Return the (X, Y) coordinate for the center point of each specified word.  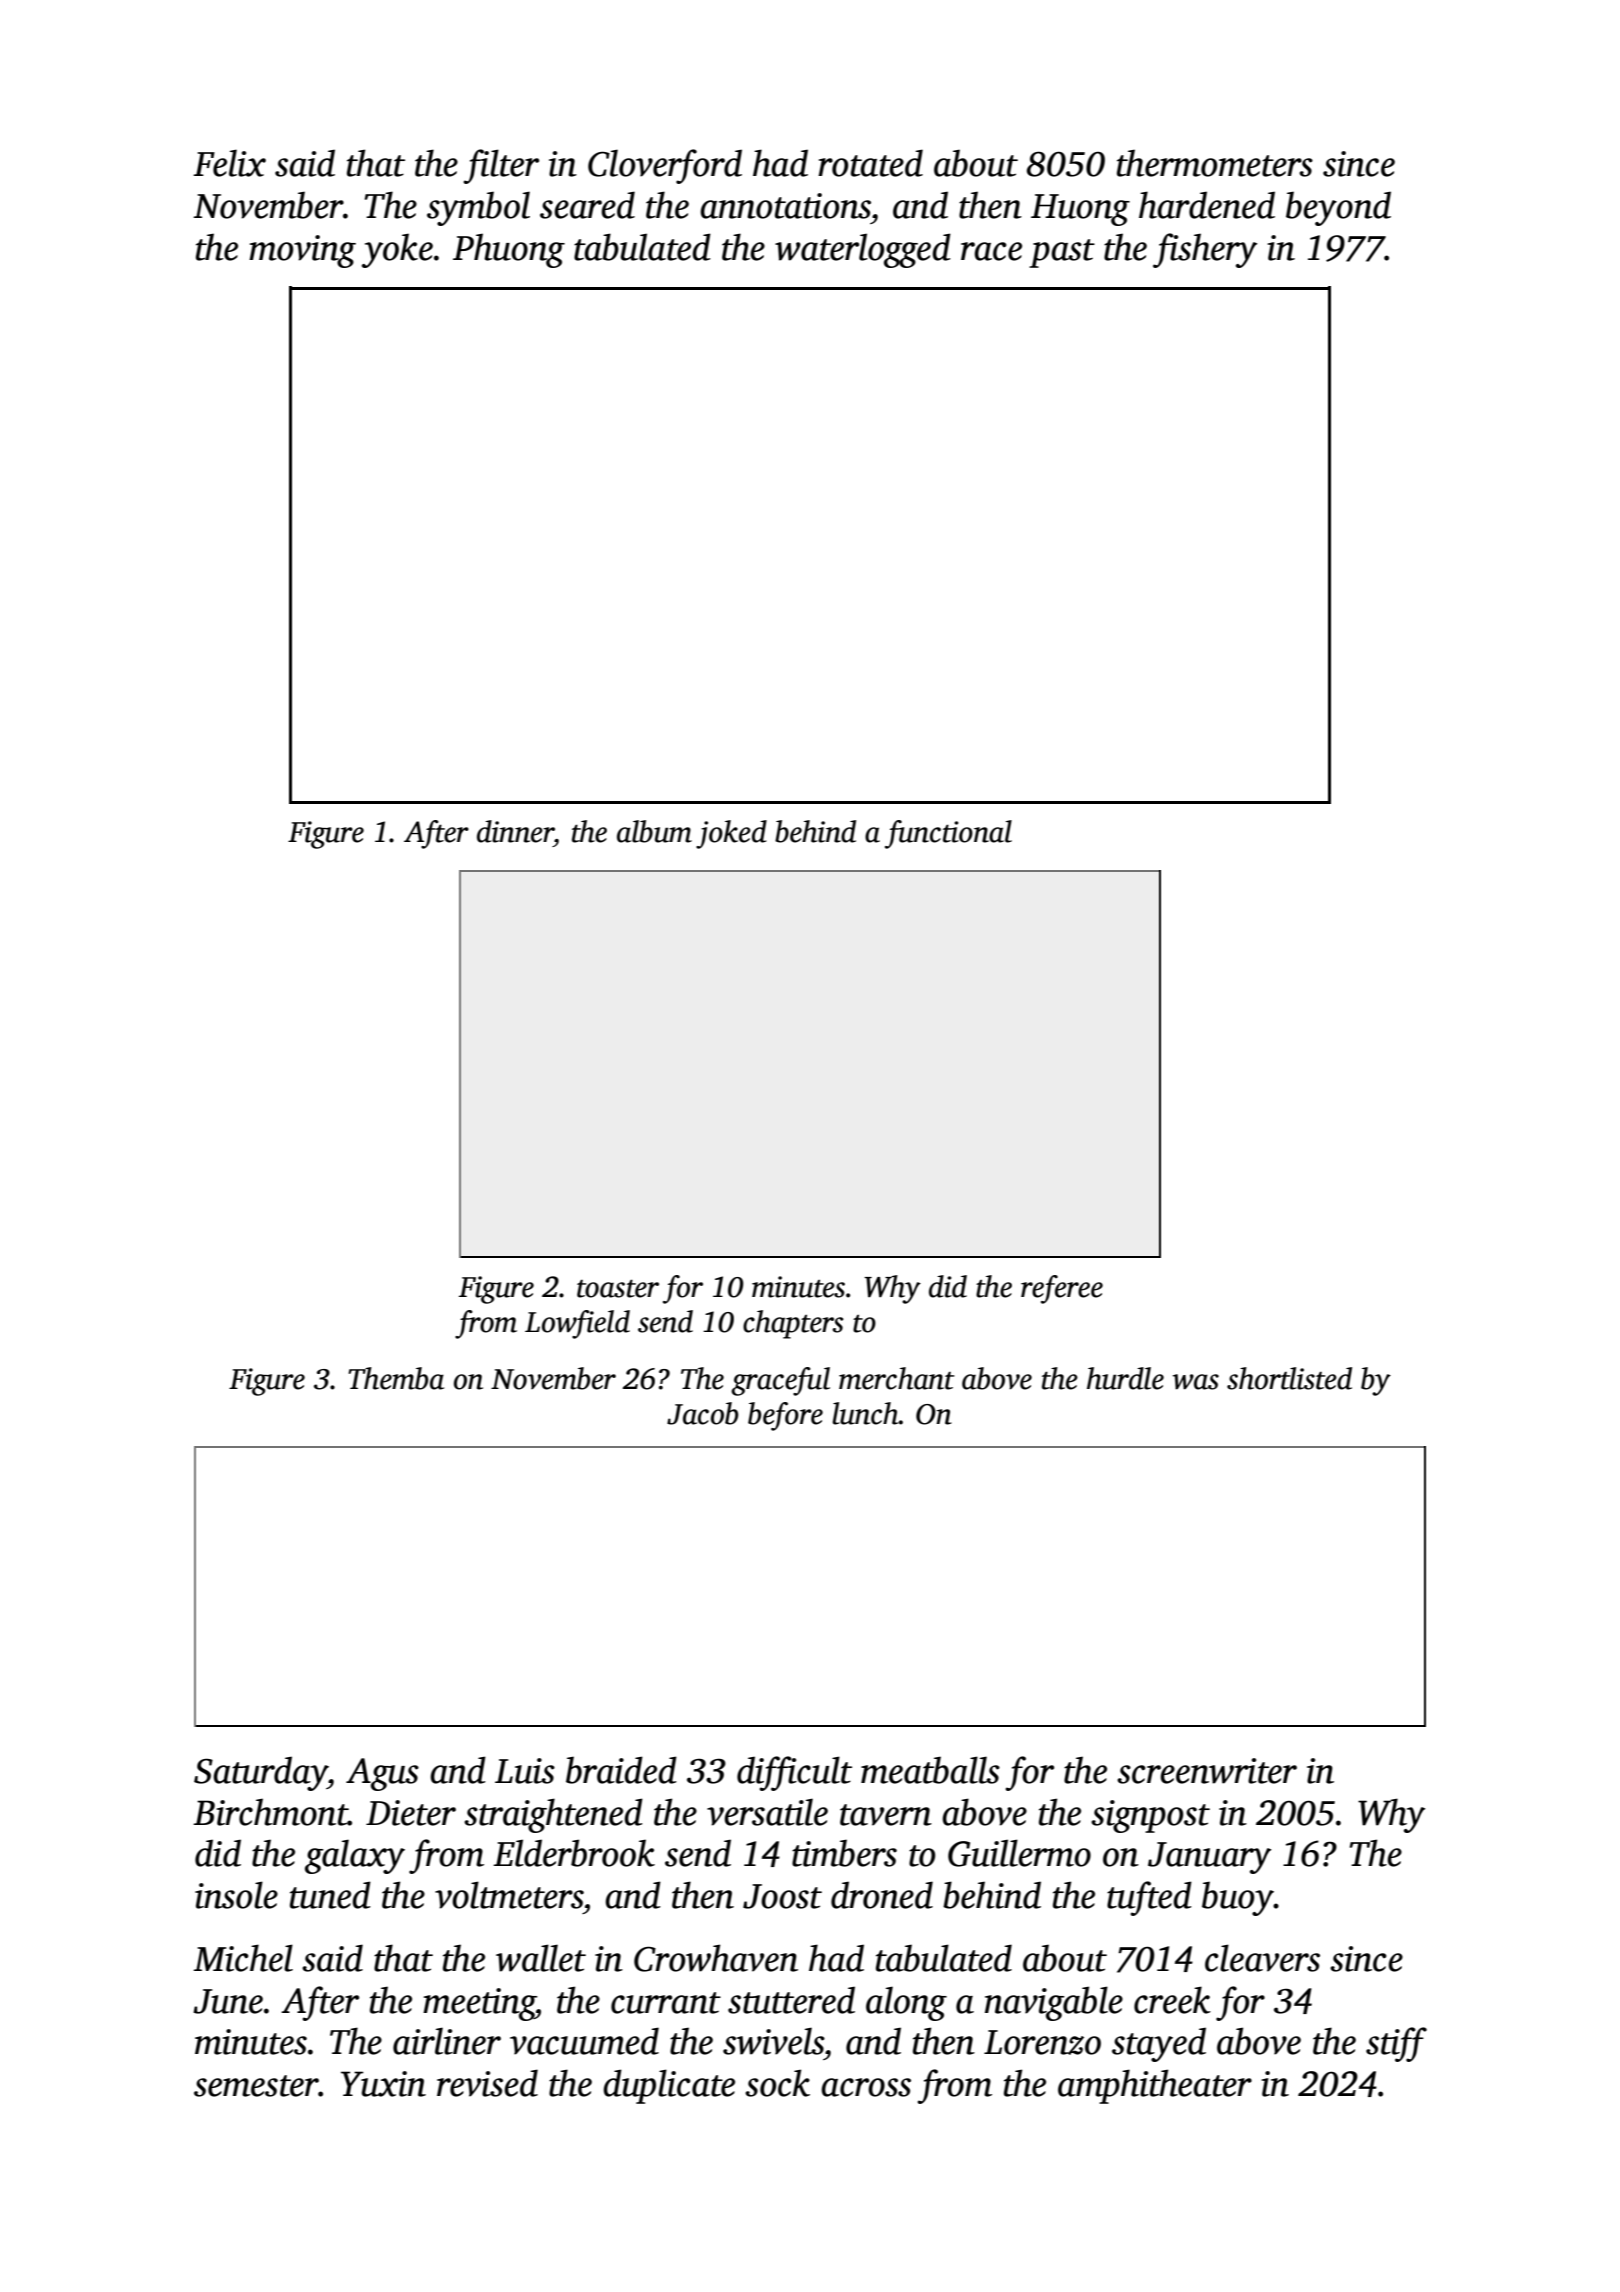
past (1062, 253)
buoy (1238, 1898)
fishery (1205, 250)
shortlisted (1289, 1378)
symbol (478, 208)
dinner (515, 831)
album (654, 831)
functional (948, 834)
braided (621, 1770)
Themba (396, 1378)
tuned (330, 1895)
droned (882, 1895)
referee (1062, 1289)
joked (731, 834)
